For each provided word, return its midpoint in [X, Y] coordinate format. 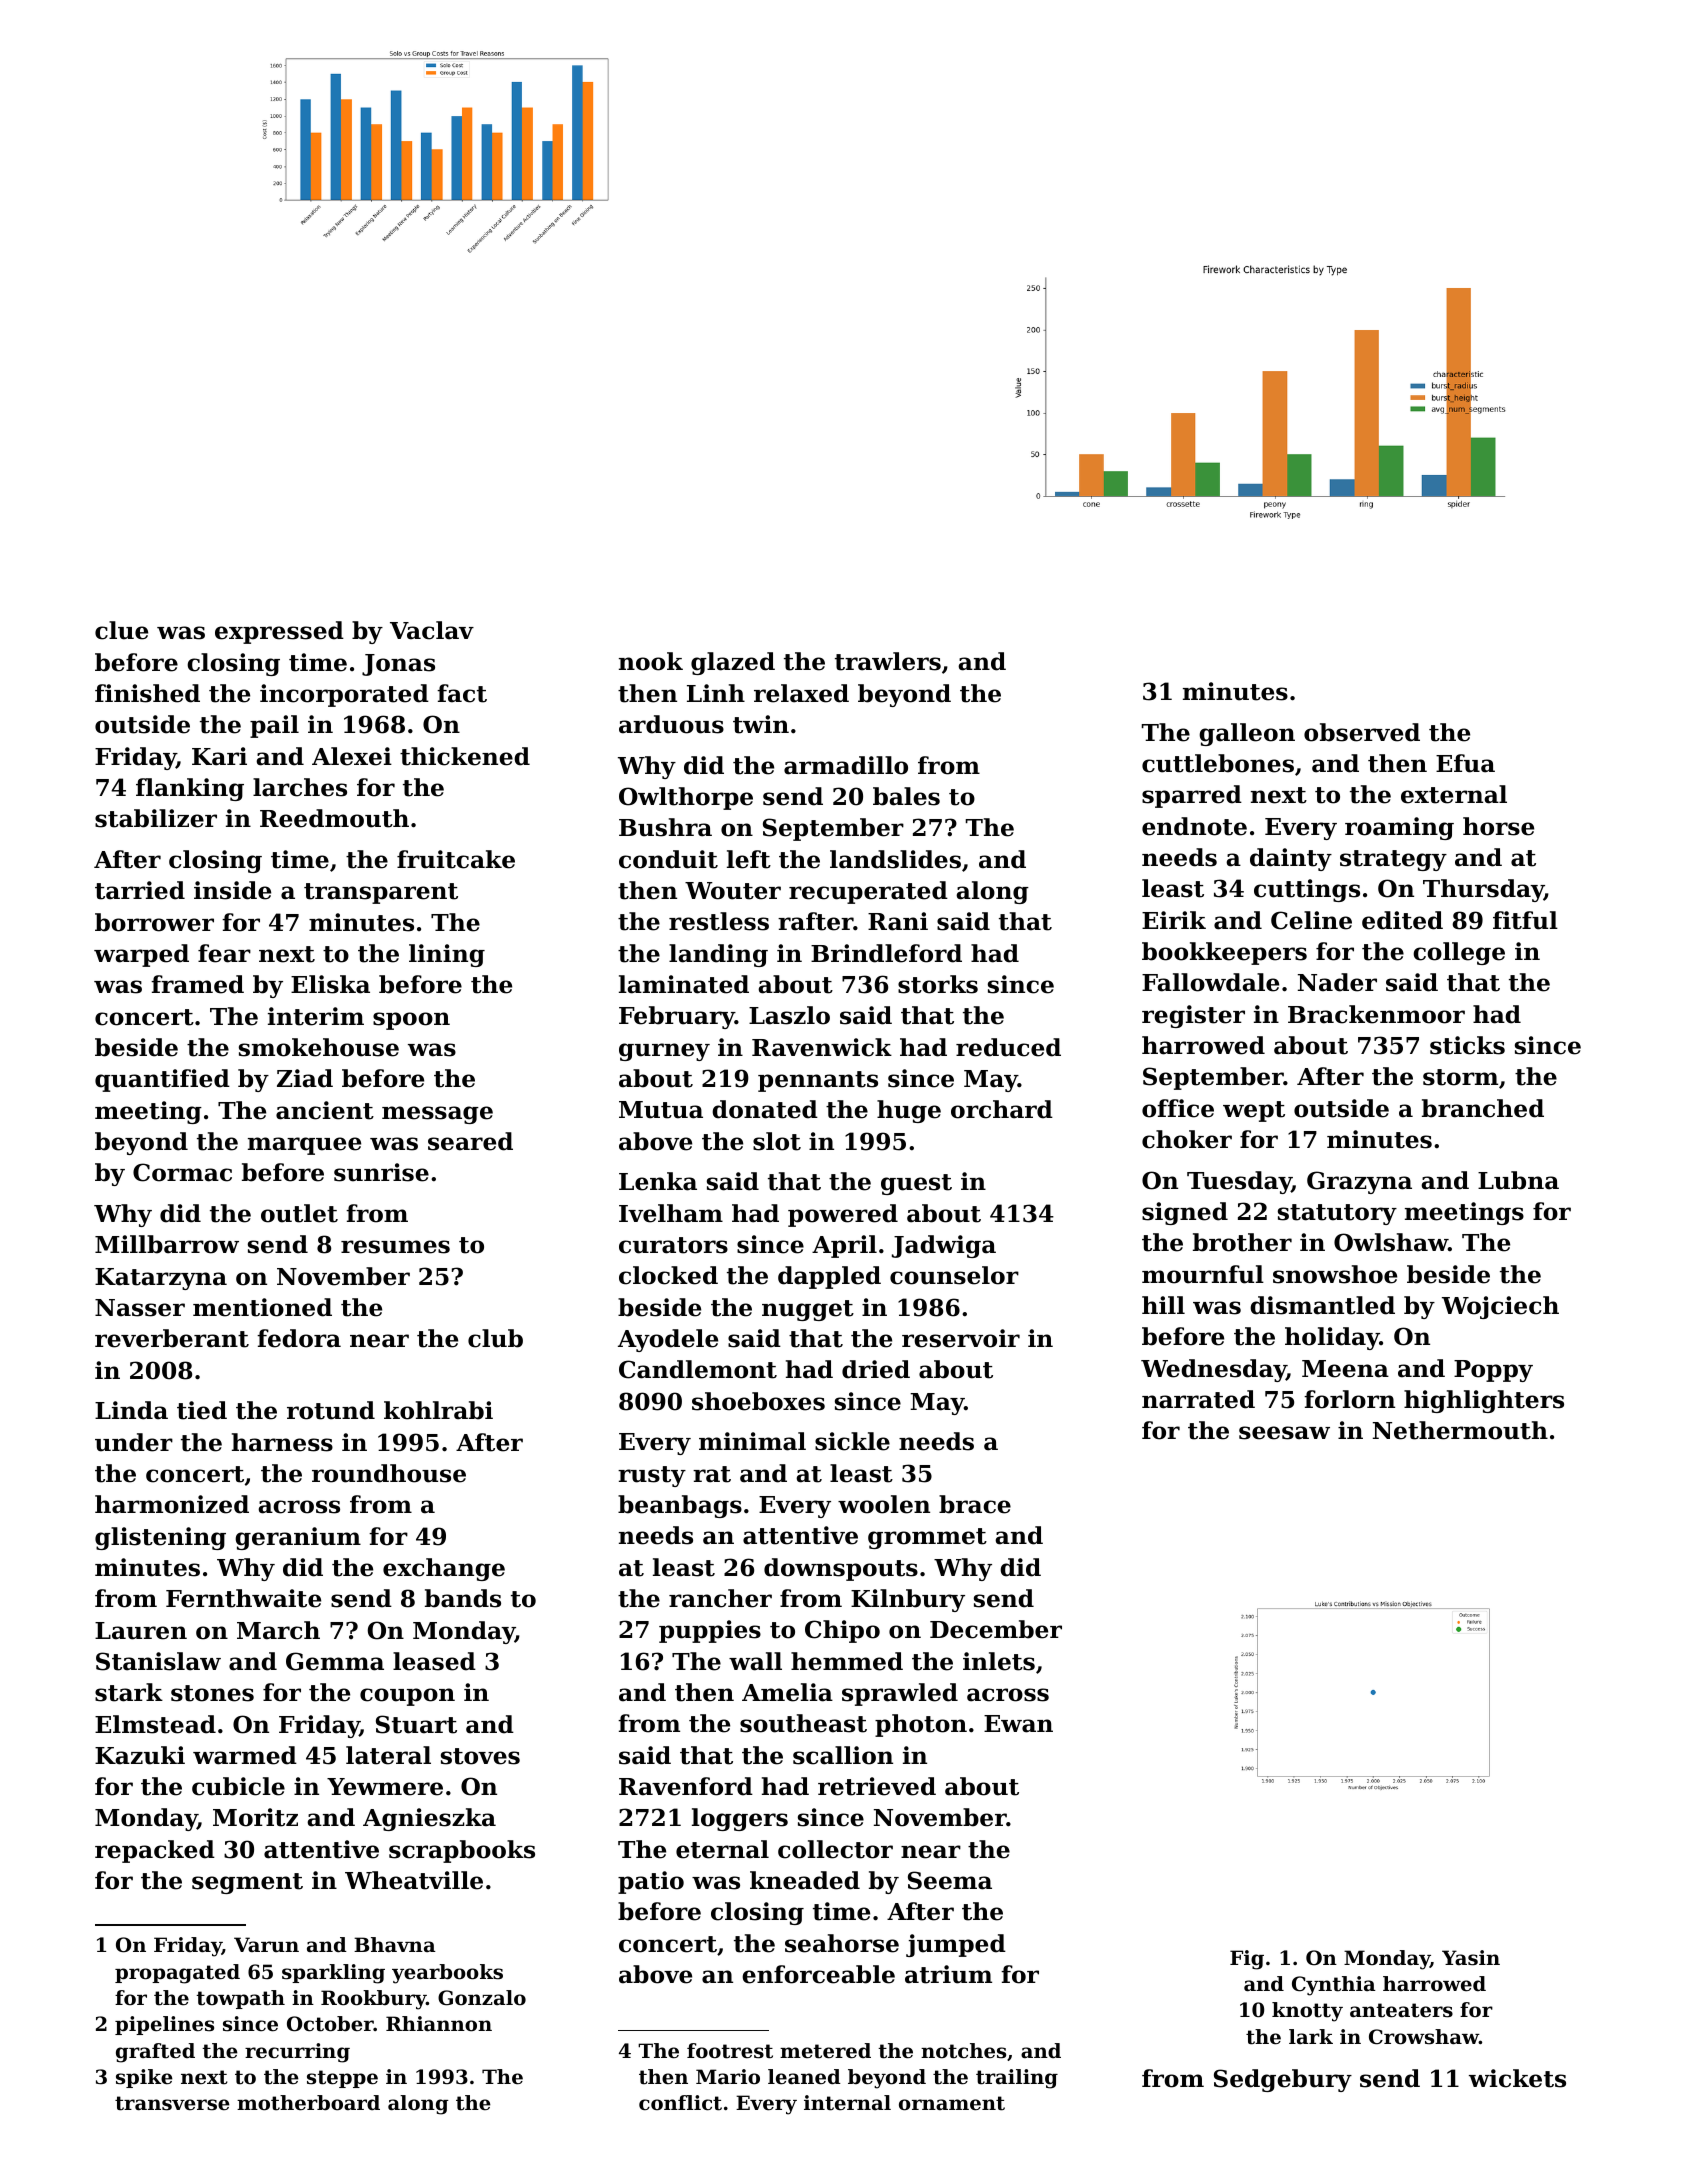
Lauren [141, 1631]
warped [141, 955]
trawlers [888, 661]
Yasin [1471, 1958]
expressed [279, 632]
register [1193, 1016]
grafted [155, 2053]
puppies [710, 1631]
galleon [1247, 734]
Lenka [658, 1181]
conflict [680, 2103]
